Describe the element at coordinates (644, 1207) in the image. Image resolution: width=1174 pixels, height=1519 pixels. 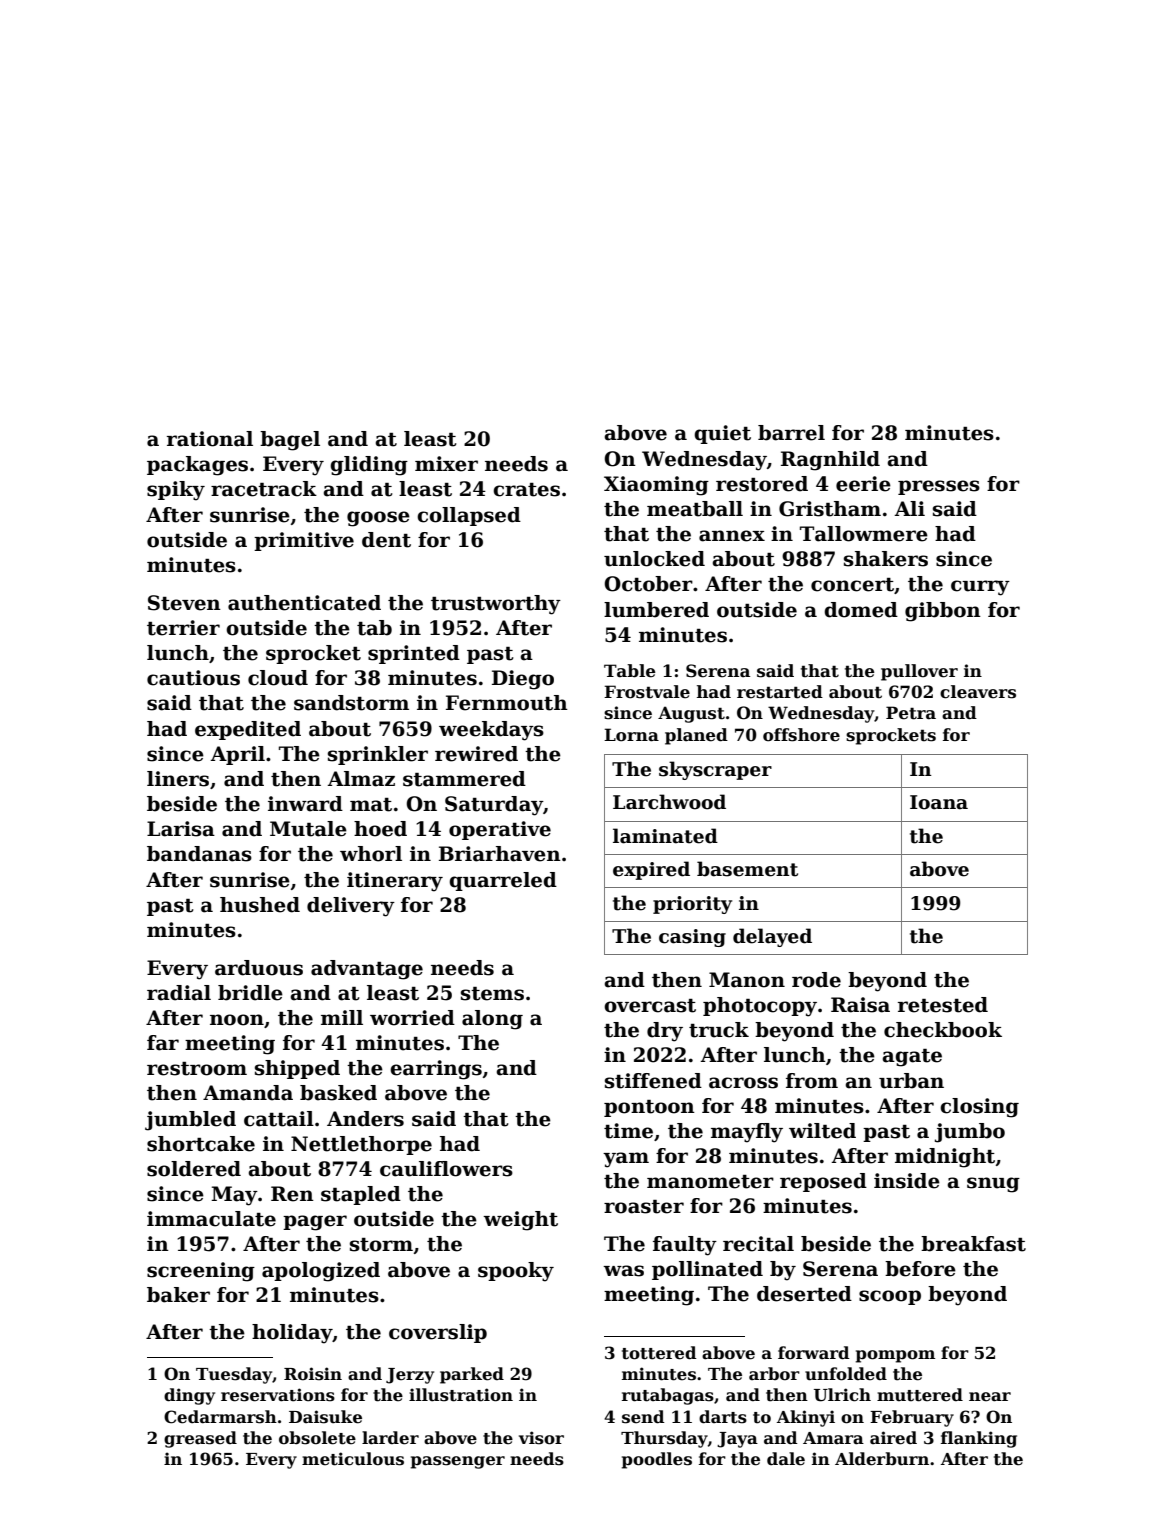
I see `roaster` at that location.
